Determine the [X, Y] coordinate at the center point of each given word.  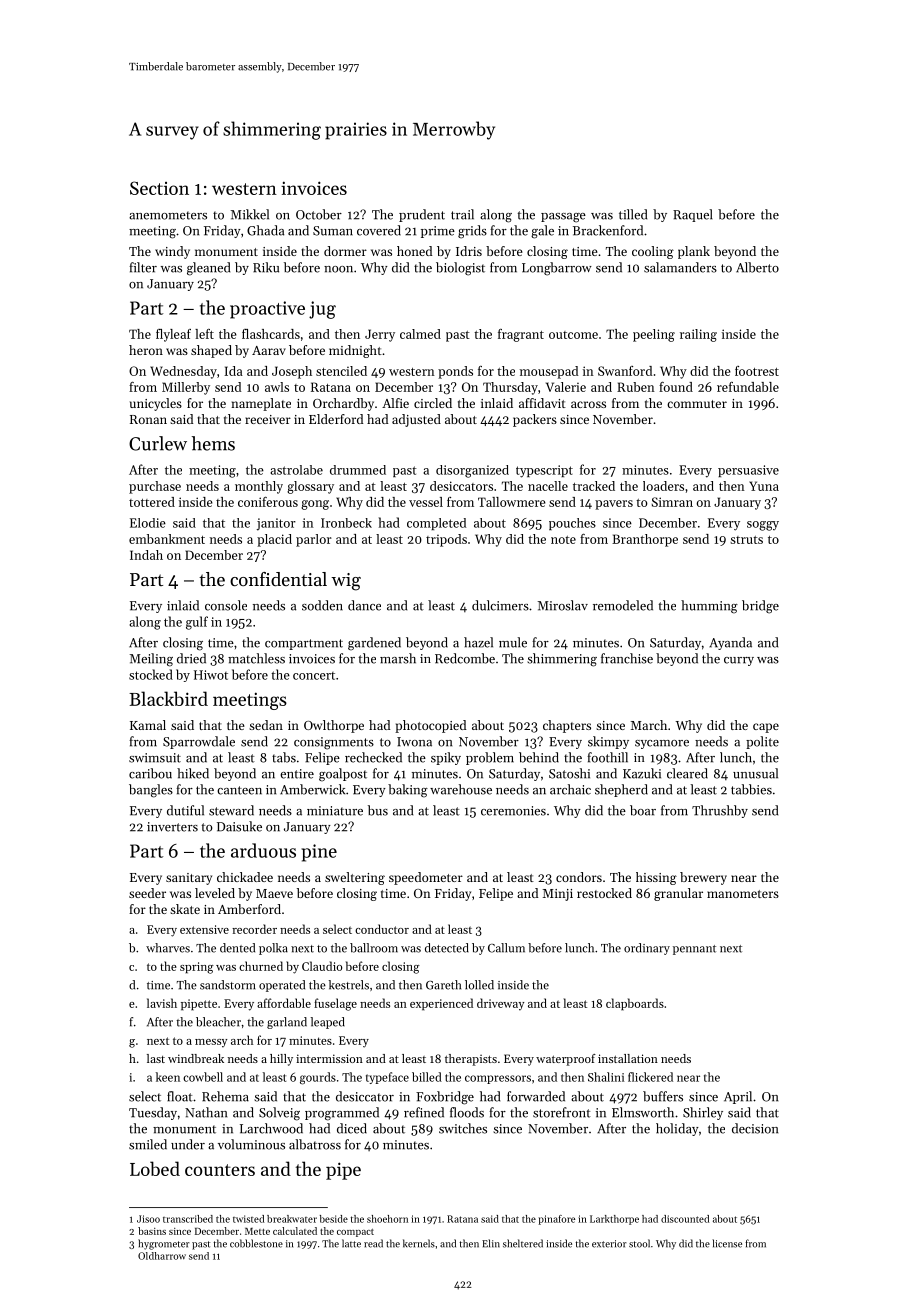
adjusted [416, 420]
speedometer [426, 878]
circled [433, 403]
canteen [239, 790]
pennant [694, 950]
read [373, 1243]
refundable [748, 387]
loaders [663, 486]
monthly [259, 487]
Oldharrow [162, 1256]
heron [146, 350]
